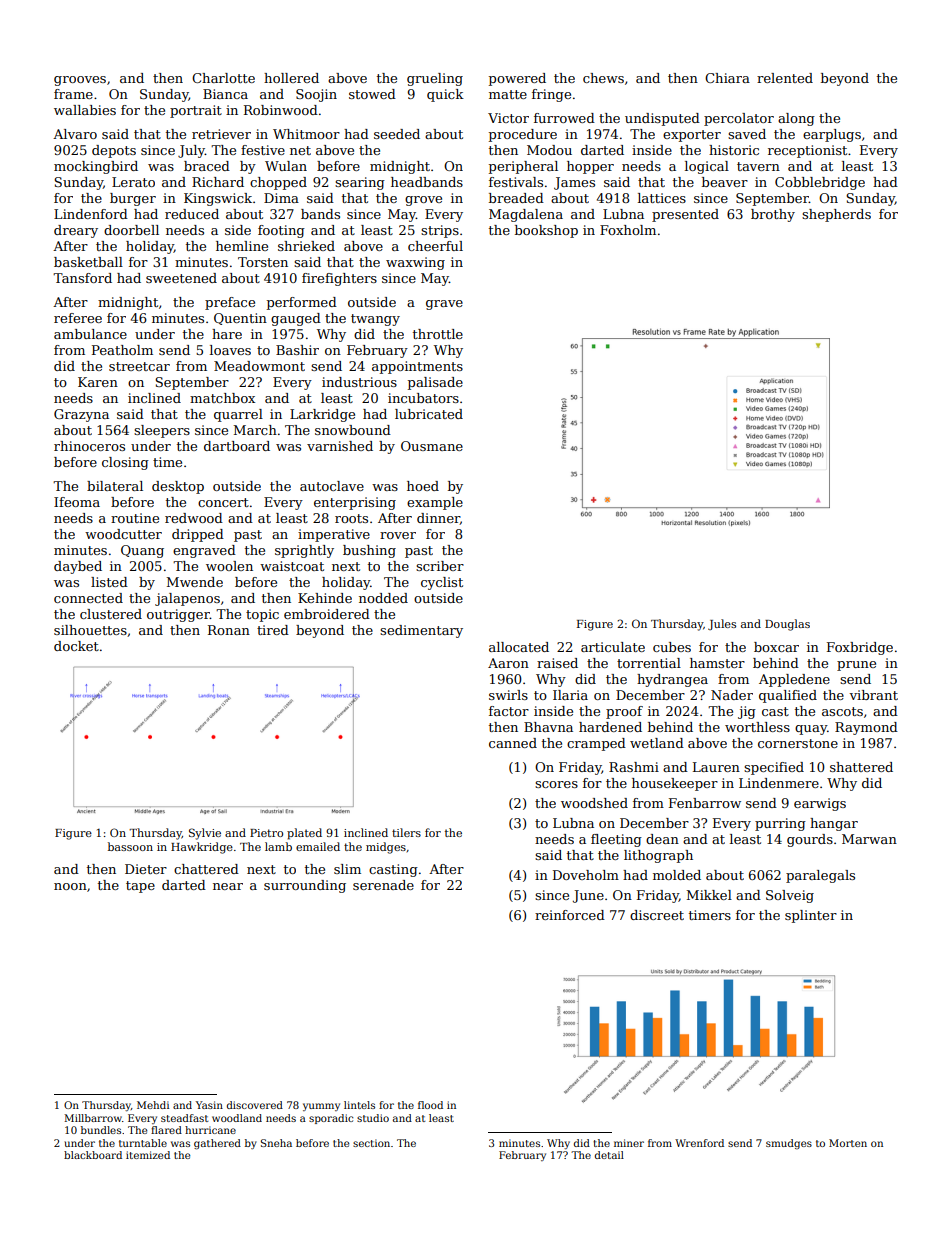 The height and width of the screenshot is (1233, 952). Describe the element at coordinates (430, 1105) in the screenshot. I see `flood` at that location.
